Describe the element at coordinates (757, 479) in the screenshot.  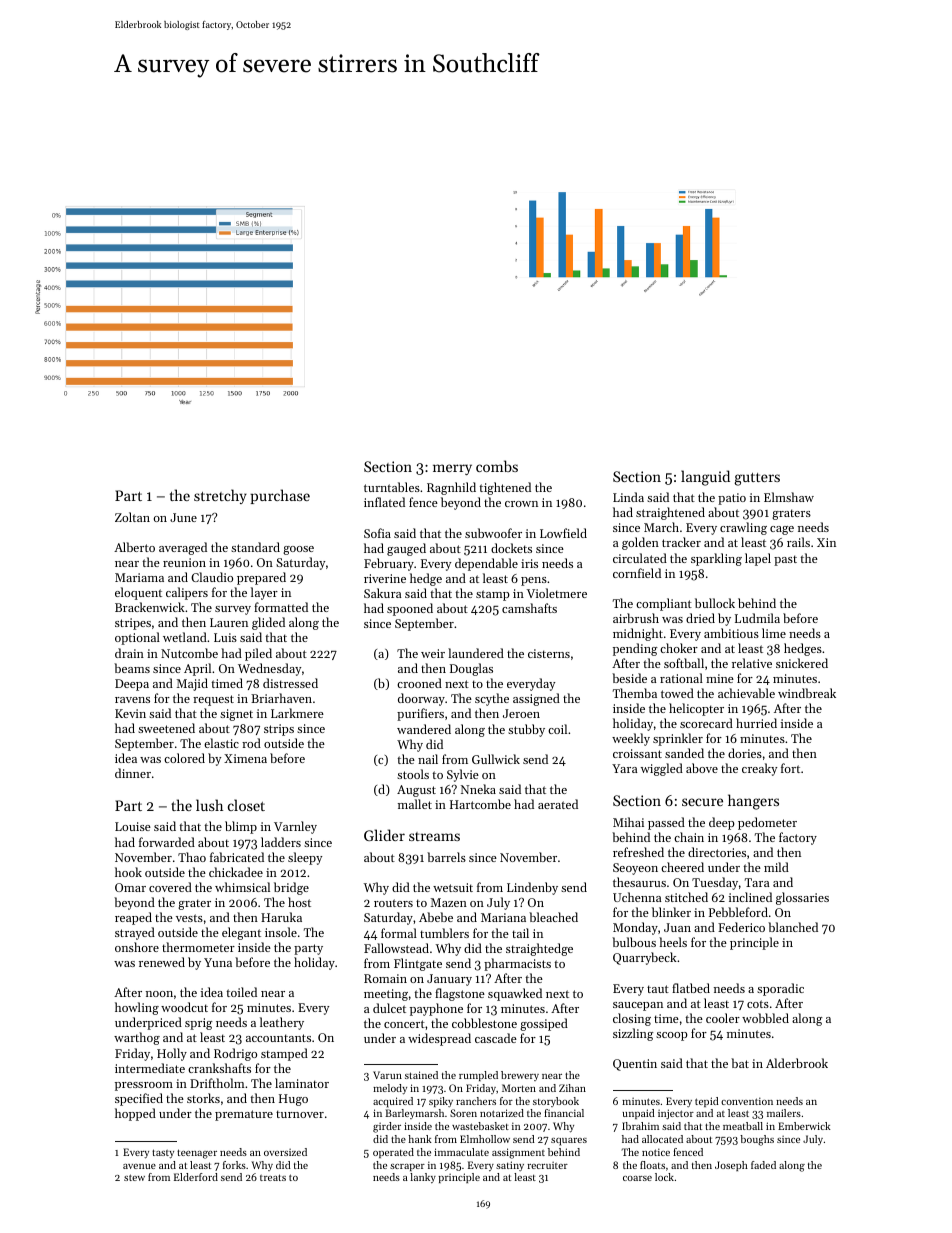
I see `gutters` at that location.
